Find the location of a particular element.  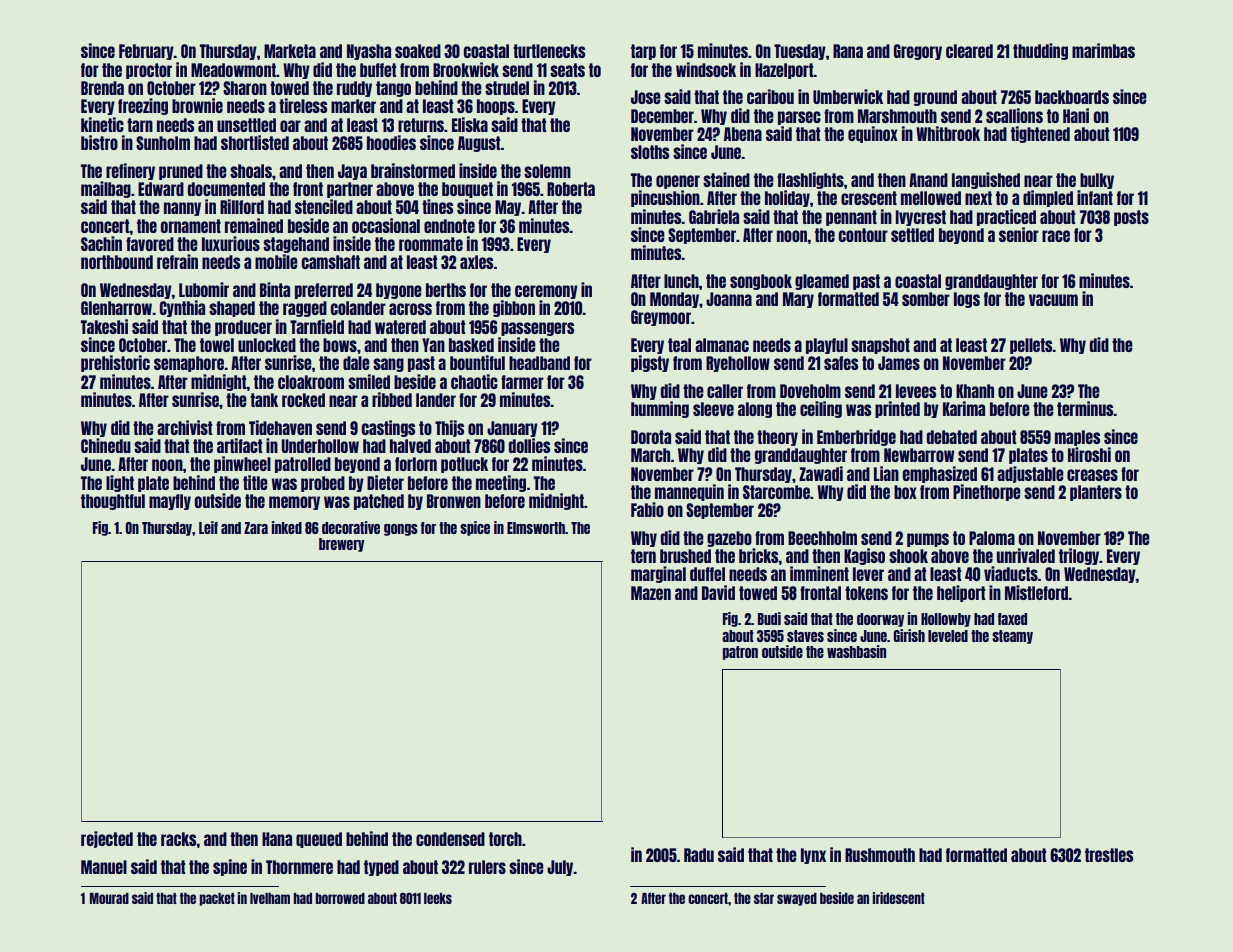

marimbas is located at coordinates (1103, 50).
